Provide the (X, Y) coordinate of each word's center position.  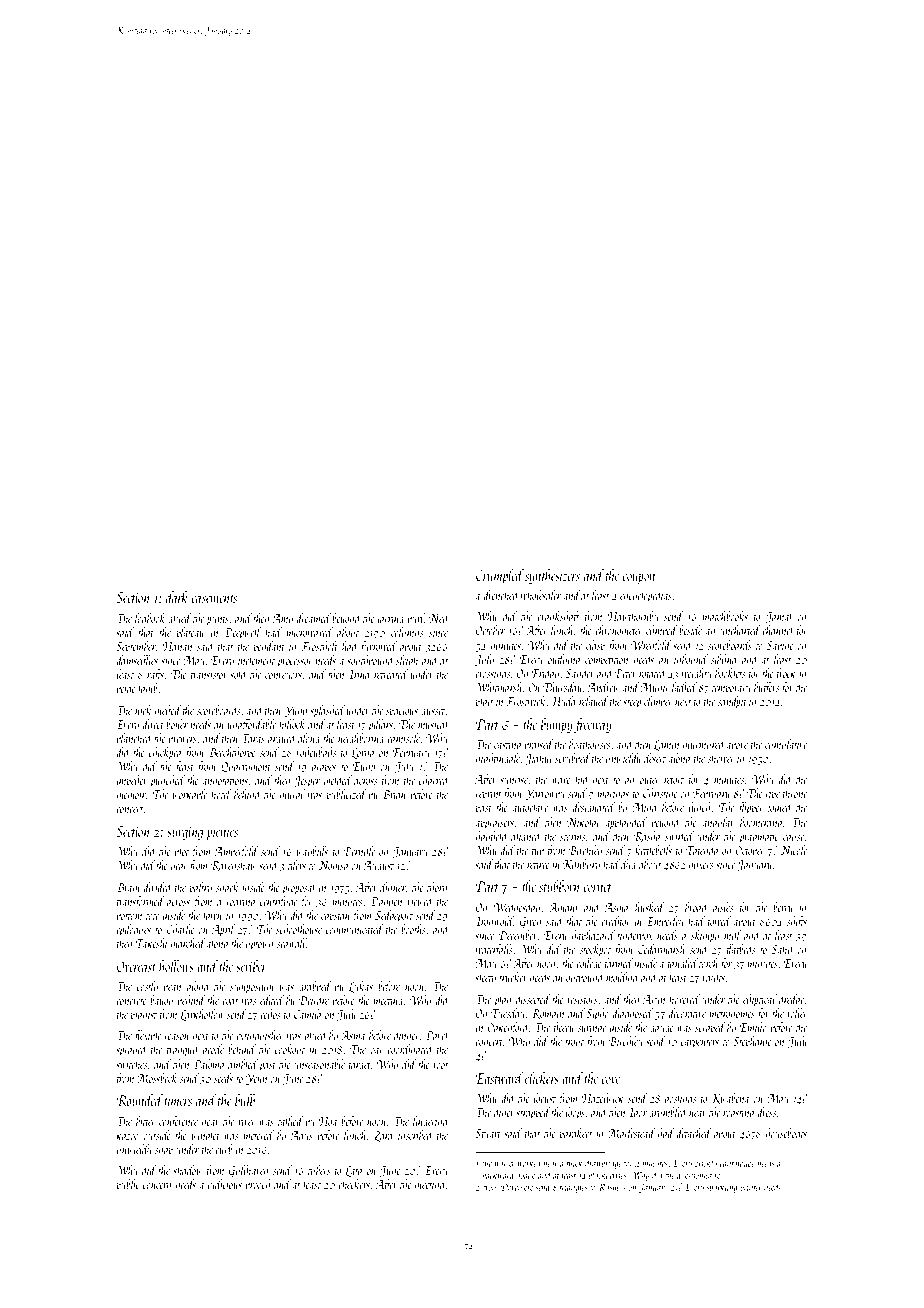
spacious (402, 712)
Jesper (307, 782)
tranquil (183, 1050)
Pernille (359, 851)
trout (574, 1042)
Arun (654, 999)
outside (157, 1135)
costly (147, 987)
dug (628, 865)
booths (413, 929)
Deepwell (242, 633)
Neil (439, 618)
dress (766, 1112)
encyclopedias (646, 596)
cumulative (786, 744)
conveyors (283, 677)
